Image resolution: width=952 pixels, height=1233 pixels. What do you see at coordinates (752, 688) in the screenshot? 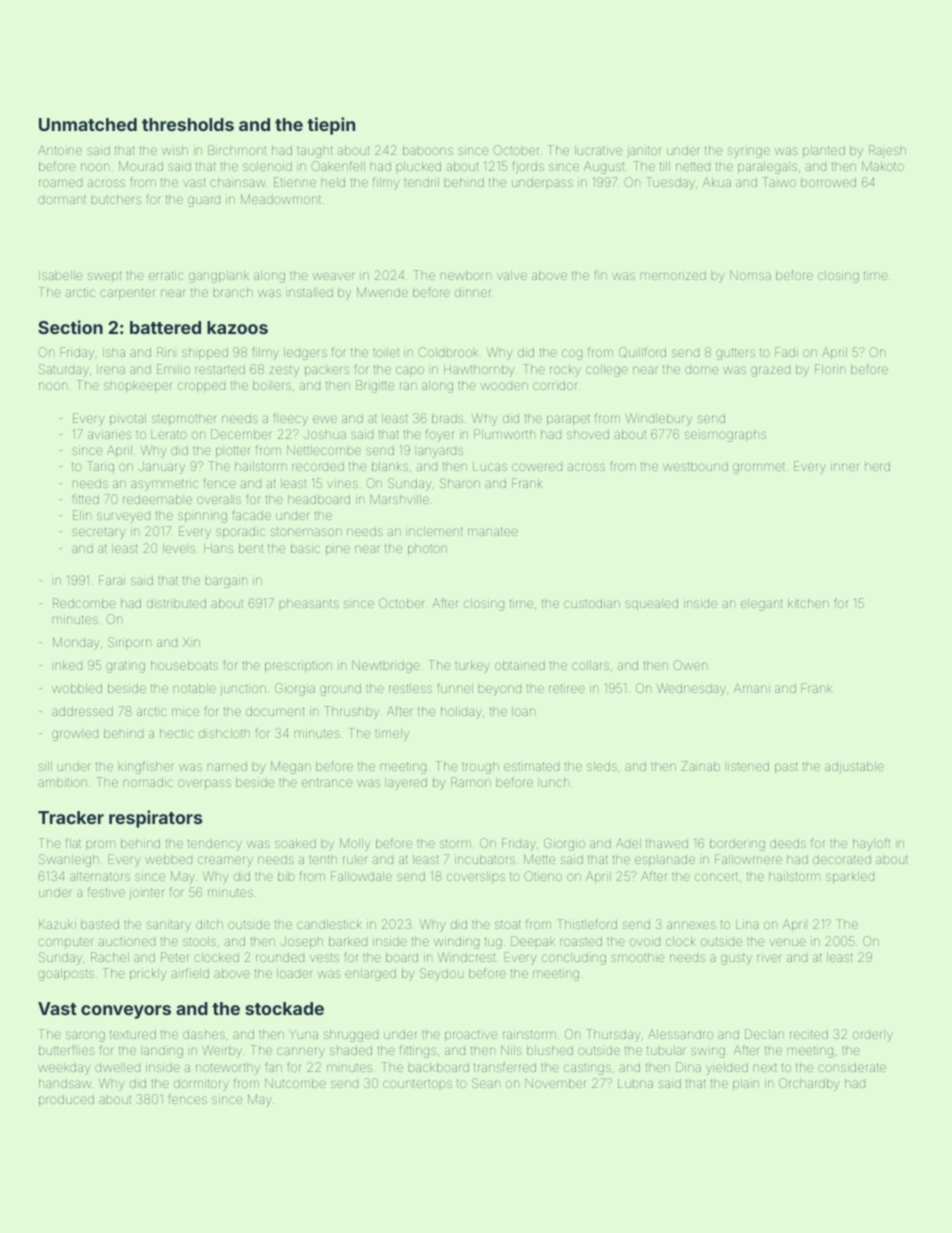
I see `Amani` at bounding box center [752, 688].
